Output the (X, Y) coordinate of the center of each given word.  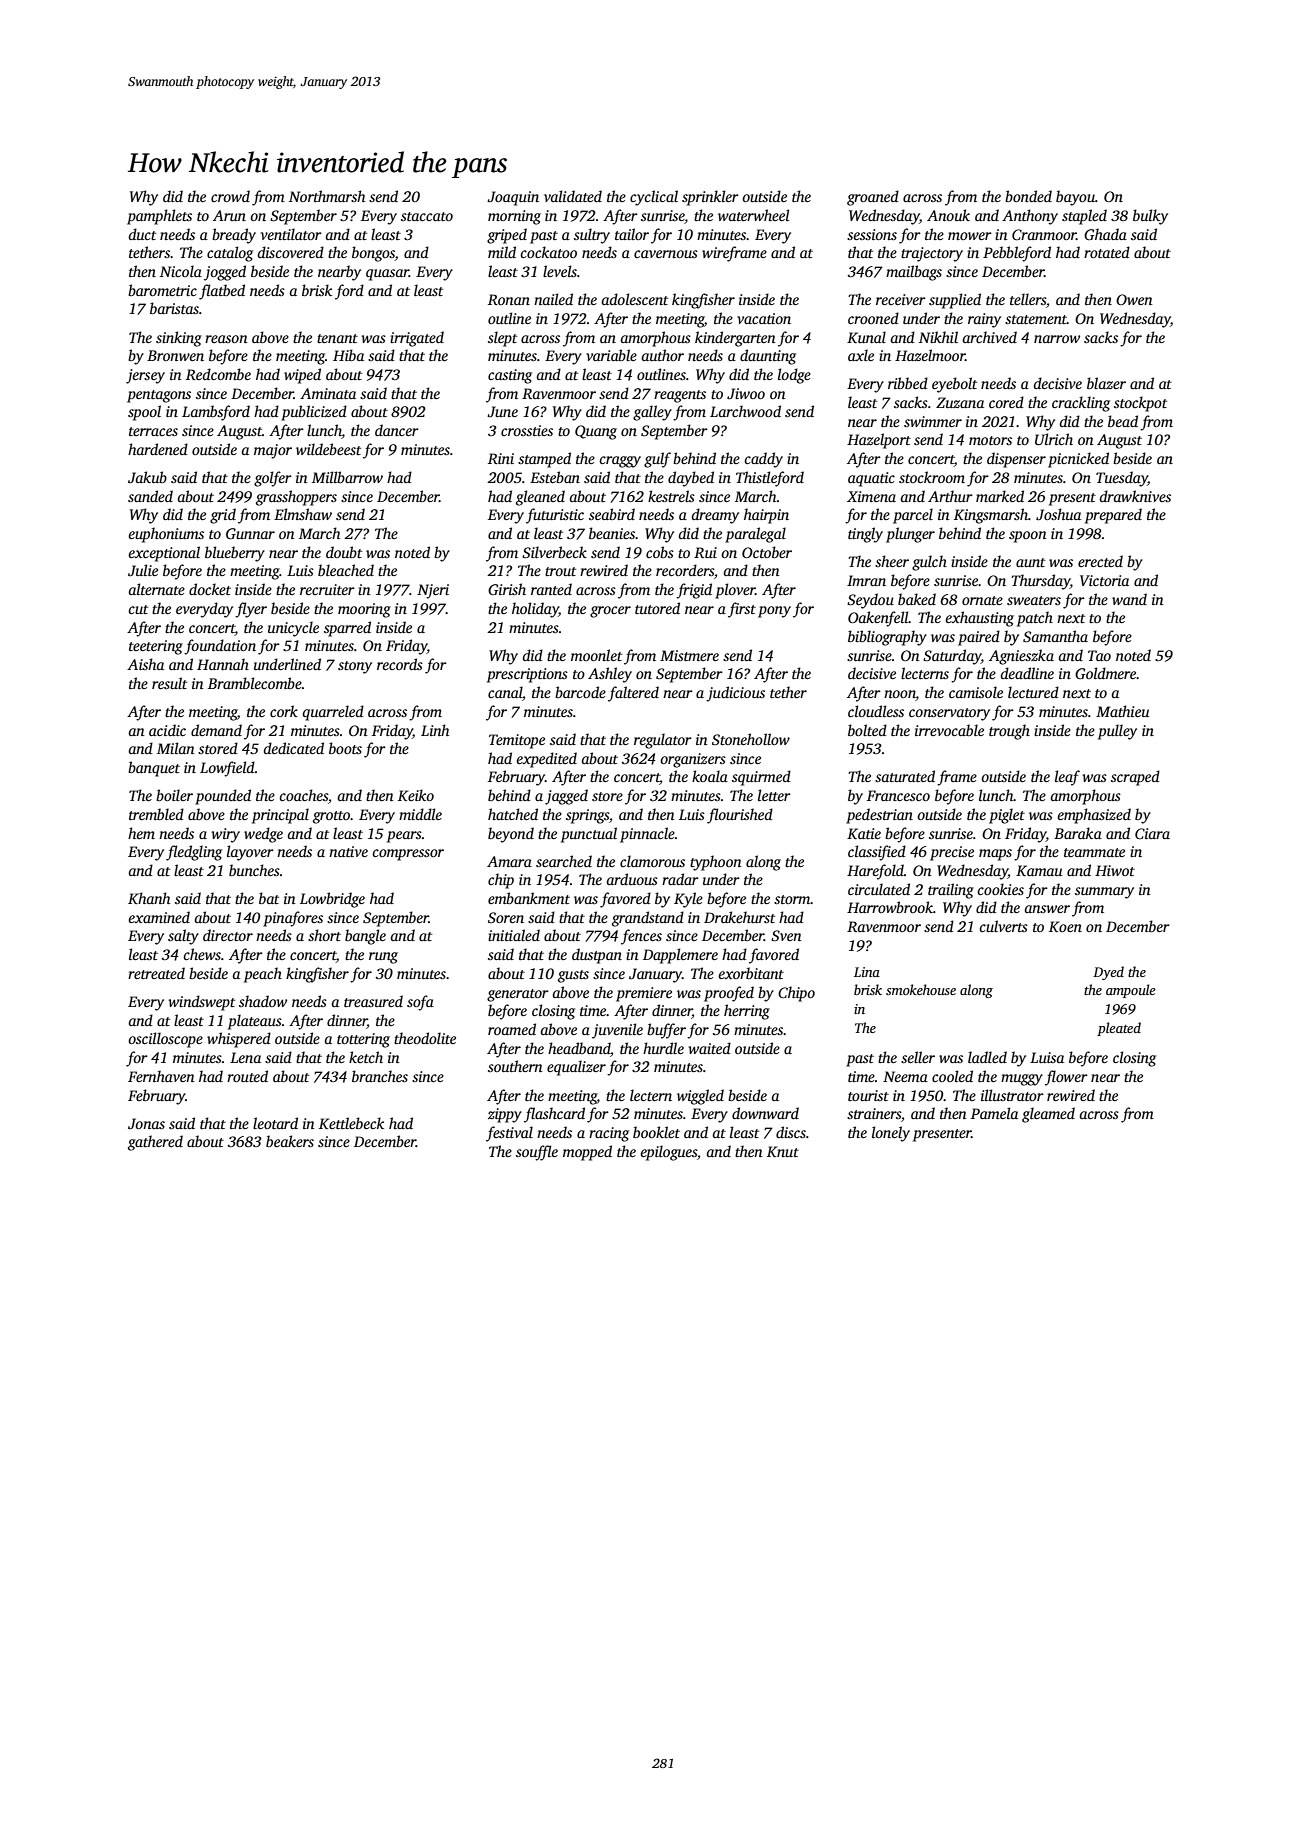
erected (1100, 561)
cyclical (654, 198)
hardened (158, 449)
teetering (156, 647)
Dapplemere (680, 956)
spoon (1028, 537)
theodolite (425, 1038)
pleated (1119, 1029)
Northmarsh (327, 196)
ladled (987, 1057)
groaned (873, 198)
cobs (660, 552)
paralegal (755, 535)
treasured (373, 1001)
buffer (666, 1031)
